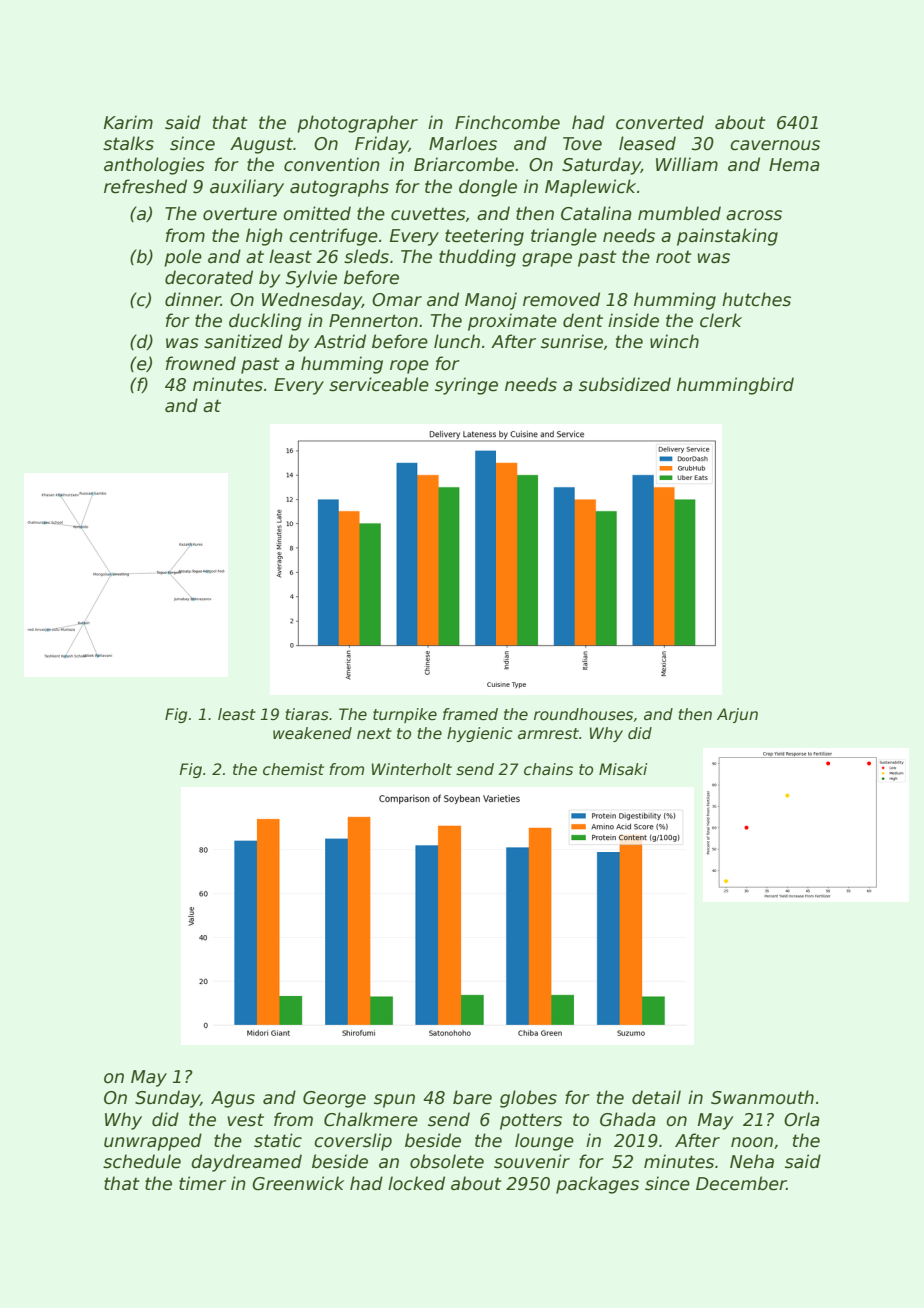 Image resolution: width=924 pixels, height=1308 pixels. Describe the element at coordinates (428, 214) in the document. I see `cuvettes` at that location.
